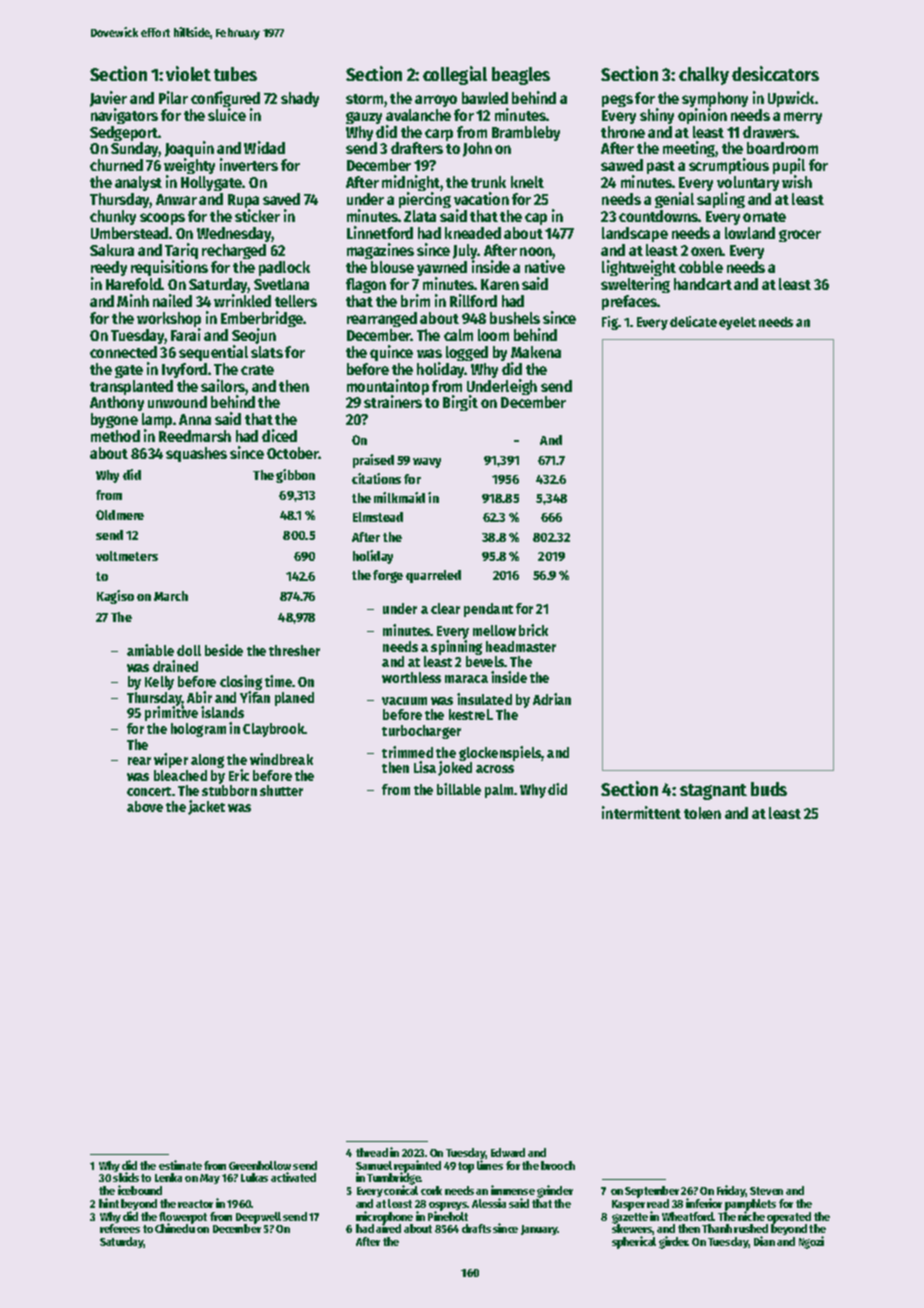 This screenshot has height=1308, width=924. I want to click on eyelet, so click(737, 323).
